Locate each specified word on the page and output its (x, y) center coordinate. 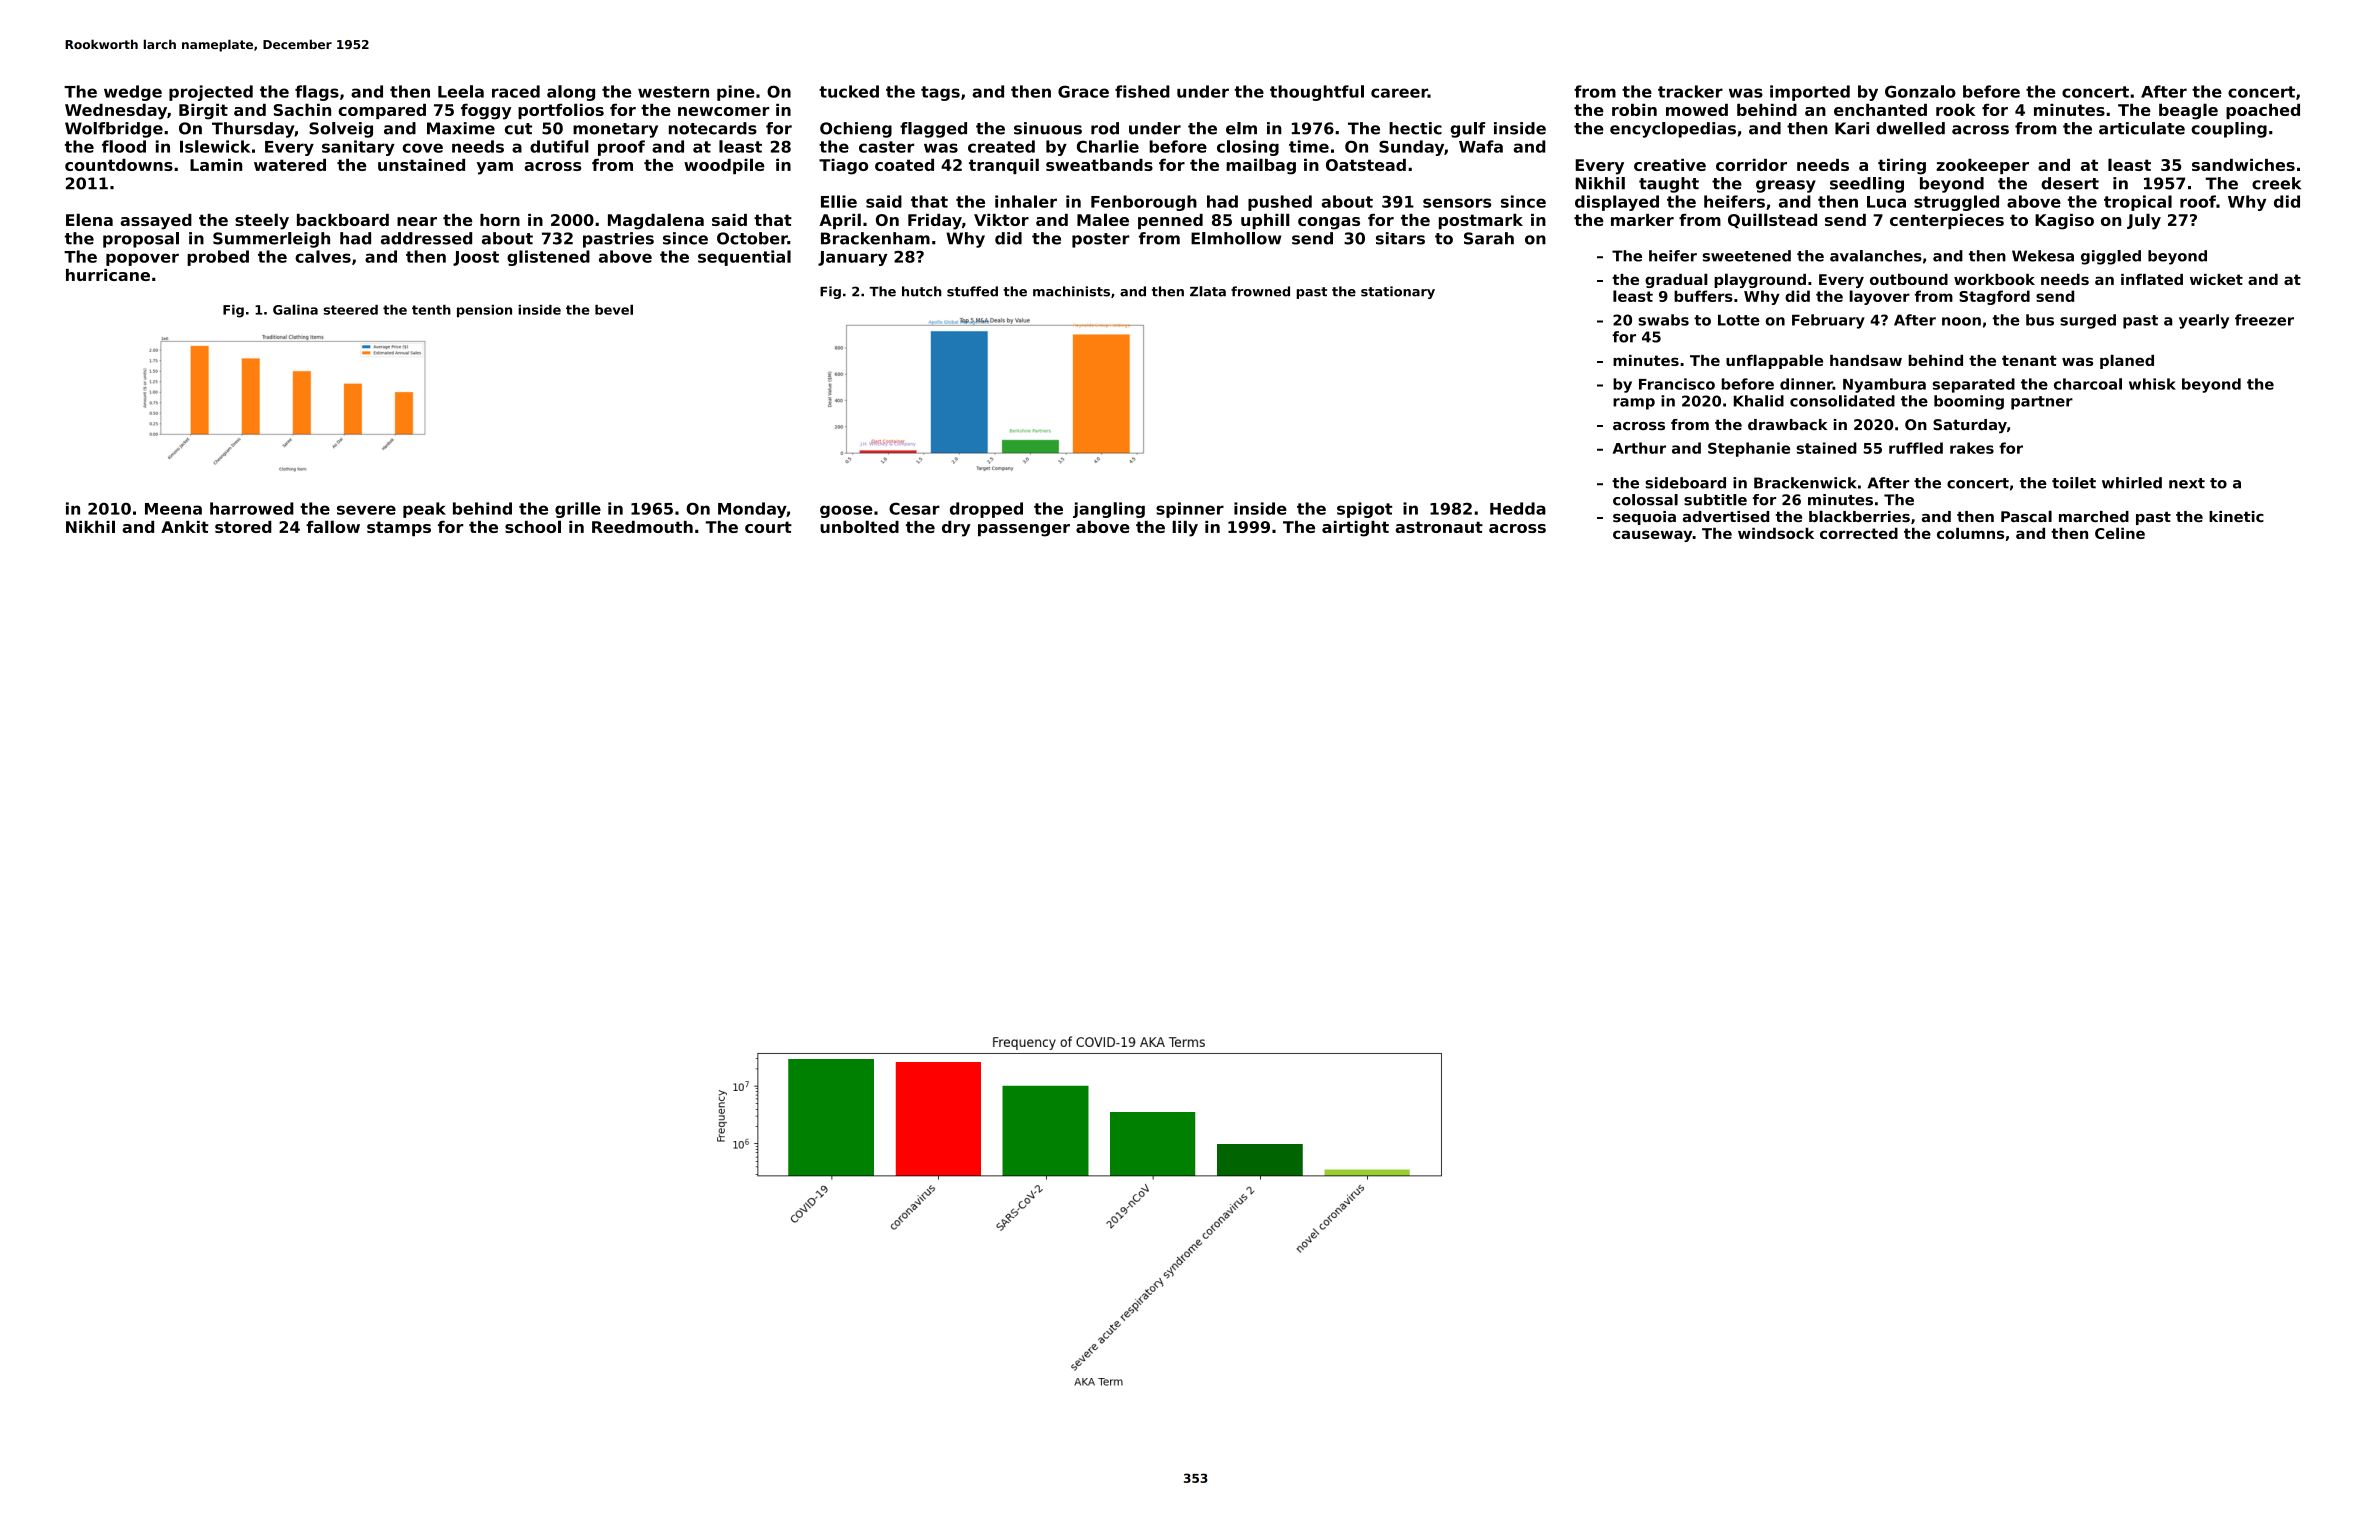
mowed (1697, 110)
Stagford (1994, 297)
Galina (295, 309)
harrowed (252, 508)
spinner (1190, 510)
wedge (133, 93)
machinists (1071, 291)
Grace (1083, 91)
